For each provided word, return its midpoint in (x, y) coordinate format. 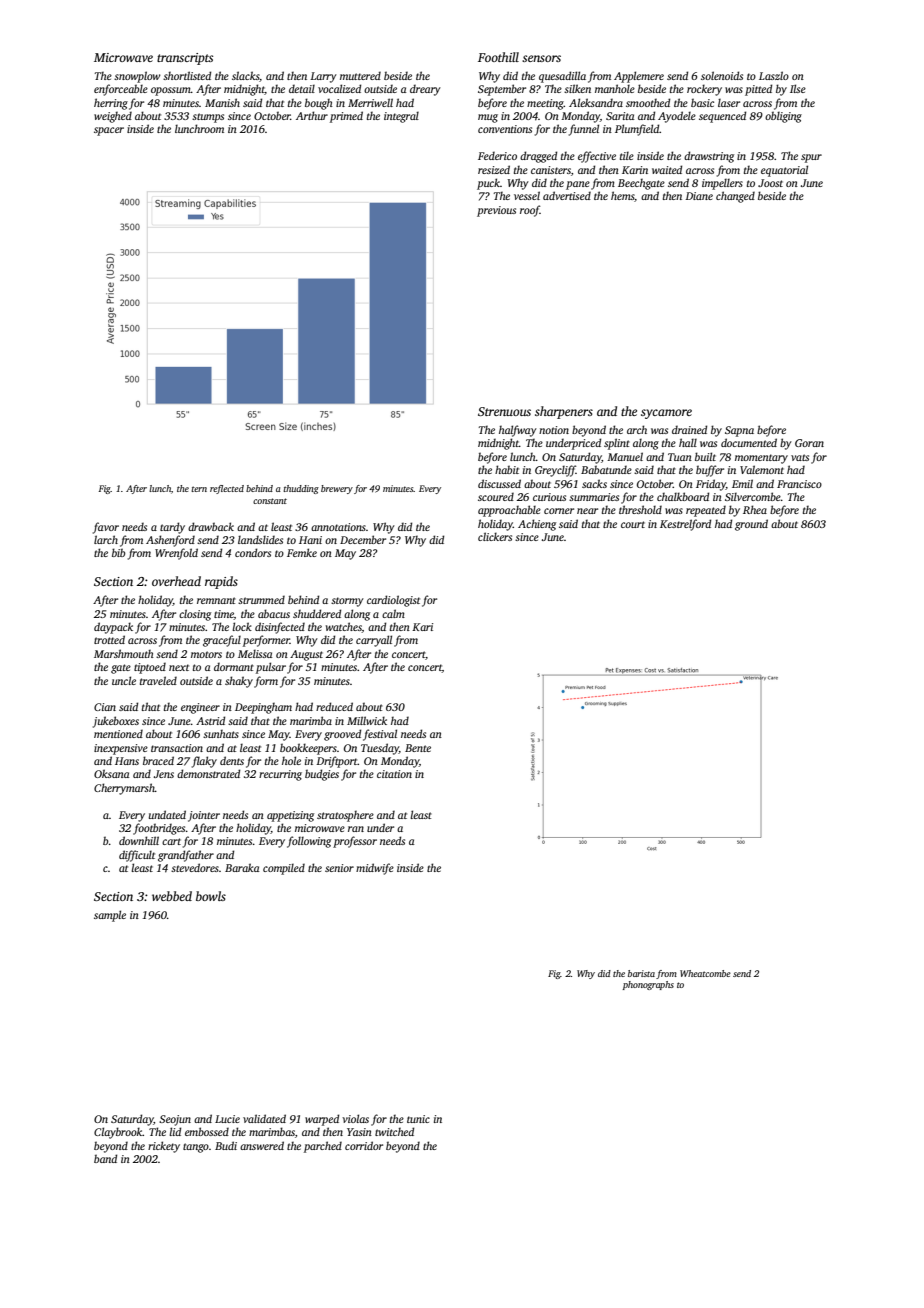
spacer (109, 131)
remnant (216, 600)
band (105, 1158)
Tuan (680, 457)
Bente (418, 748)
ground (751, 525)
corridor (364, 1145)
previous (496, 211)
